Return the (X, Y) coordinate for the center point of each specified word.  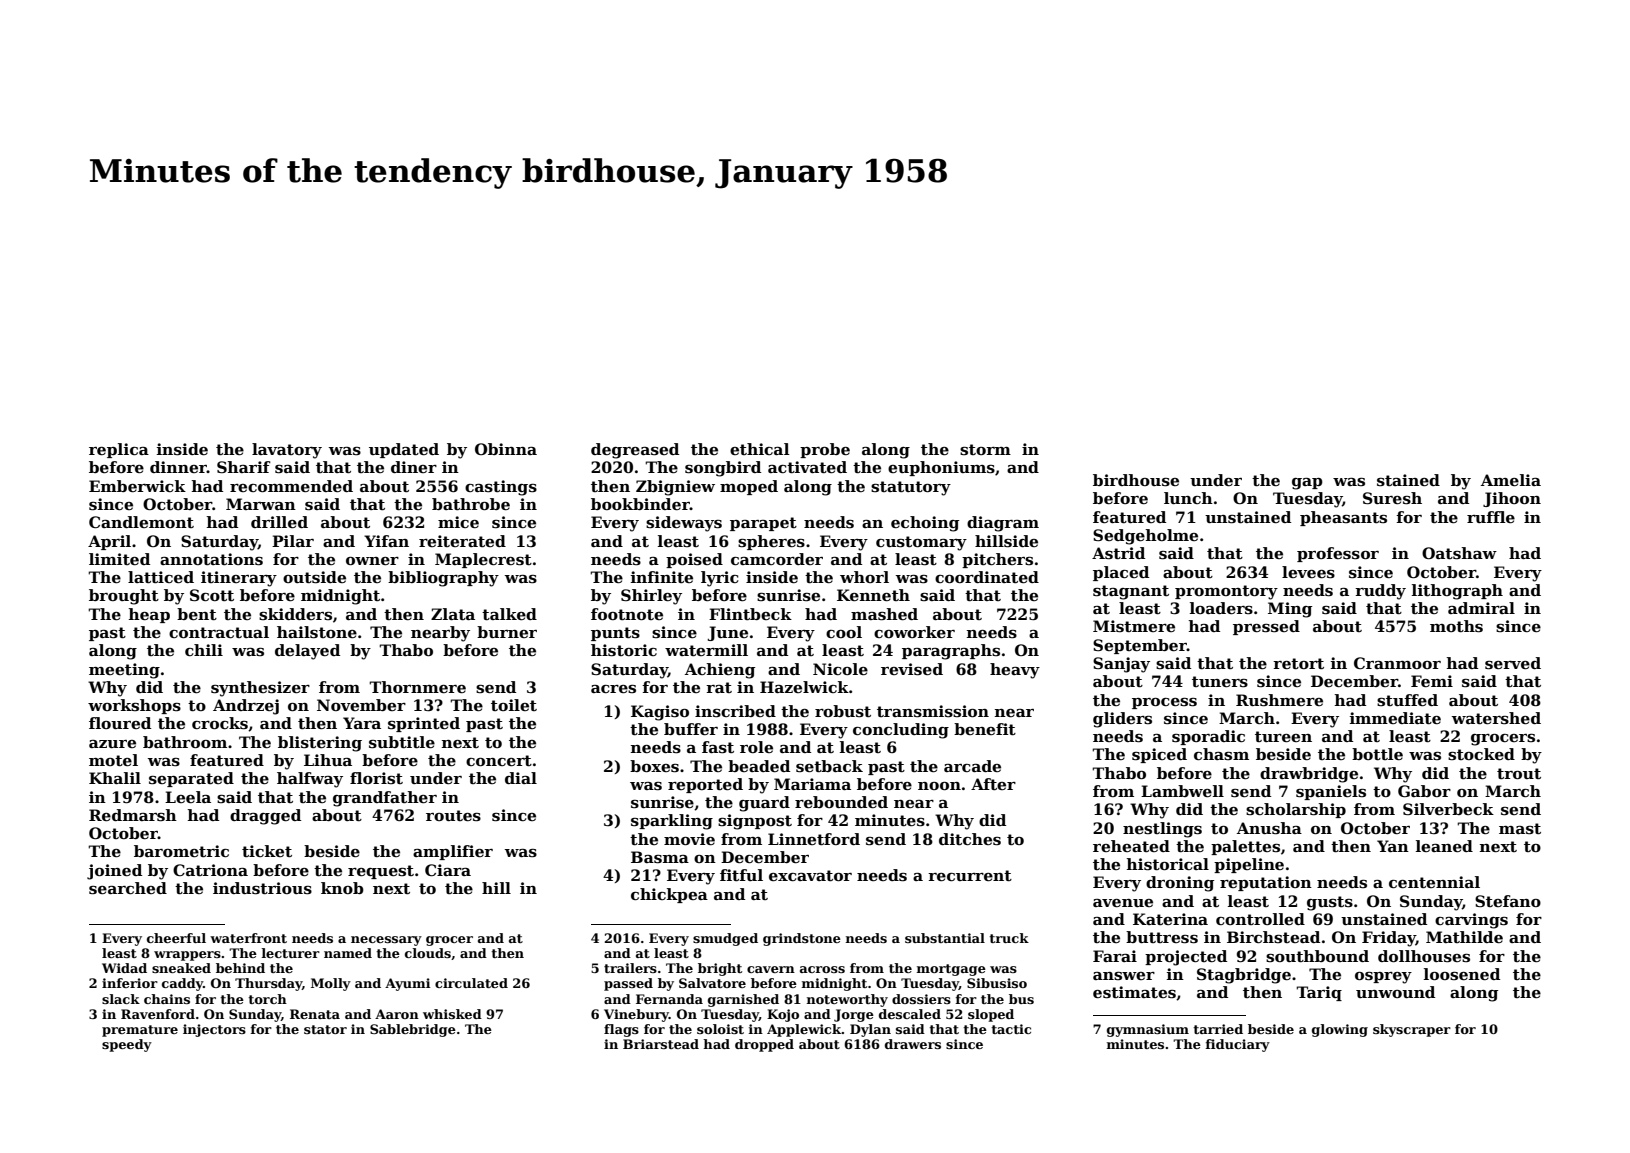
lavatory (287, 451)
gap (1307, 484)
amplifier (453, 852)
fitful (741, 875)
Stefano (1508, 901)
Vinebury (636, 1015)
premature (140, 1031)
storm (985, 449)
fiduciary (1238, 1045)
